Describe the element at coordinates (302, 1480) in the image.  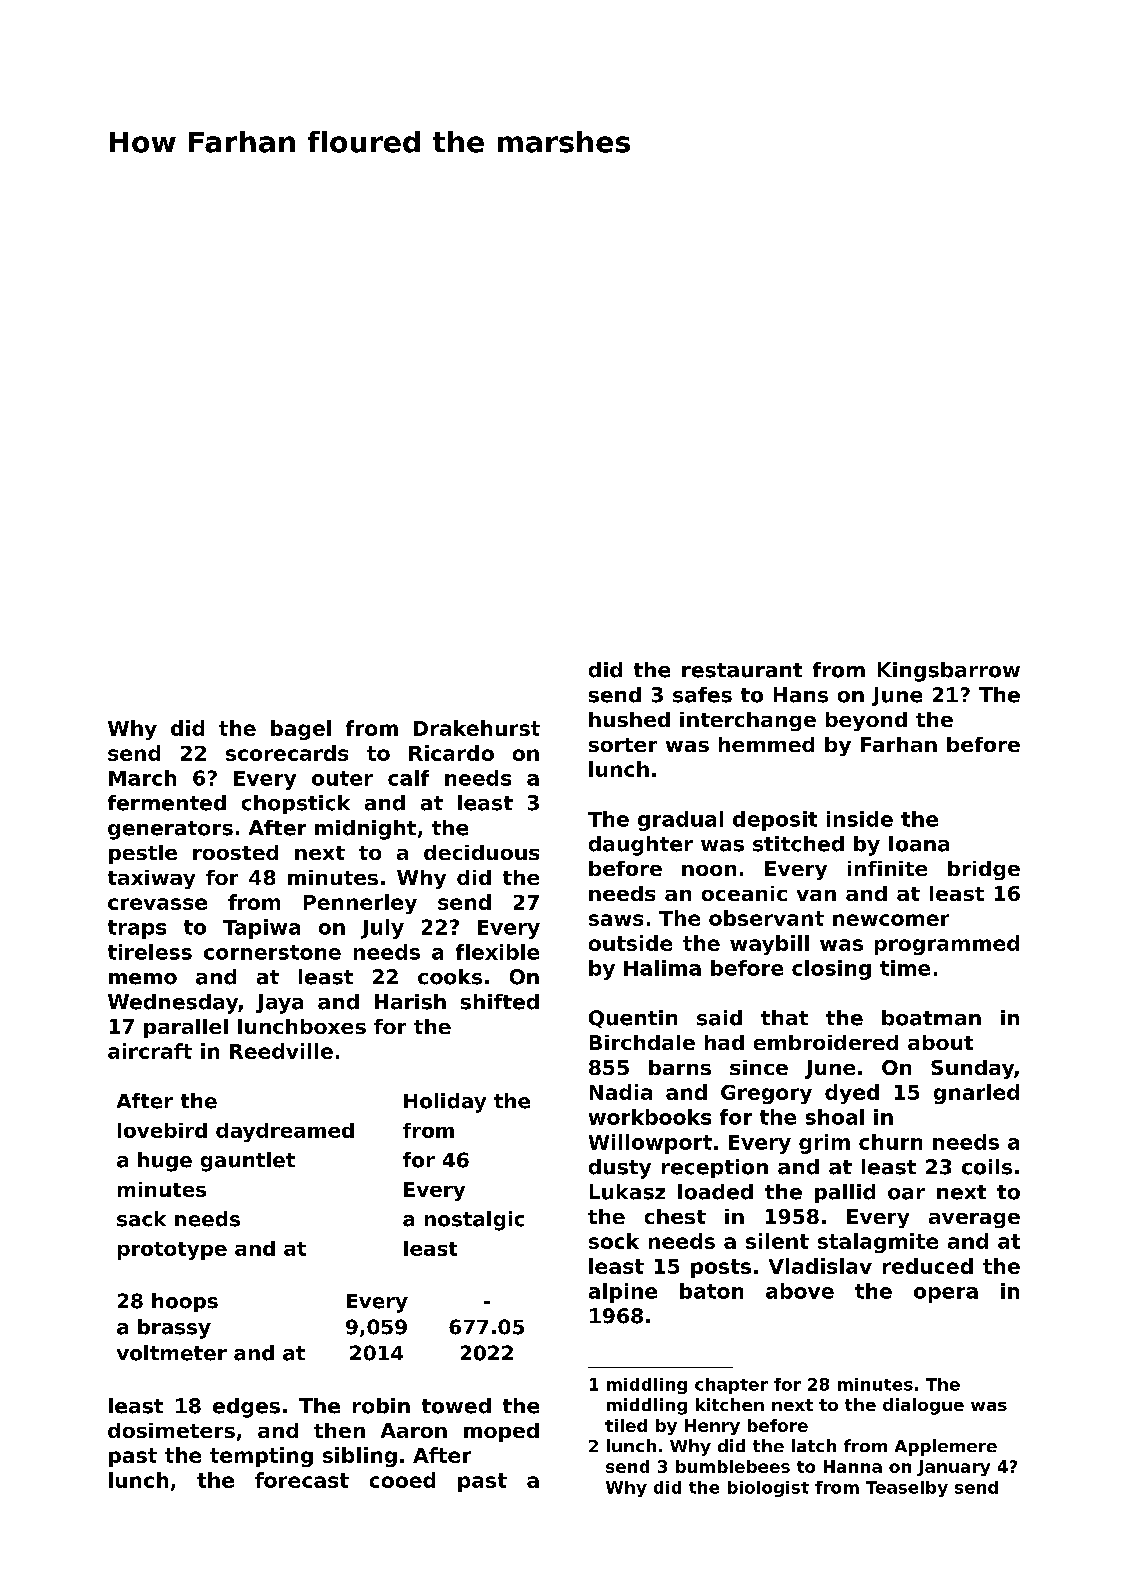
I see `forecast` at that location.
